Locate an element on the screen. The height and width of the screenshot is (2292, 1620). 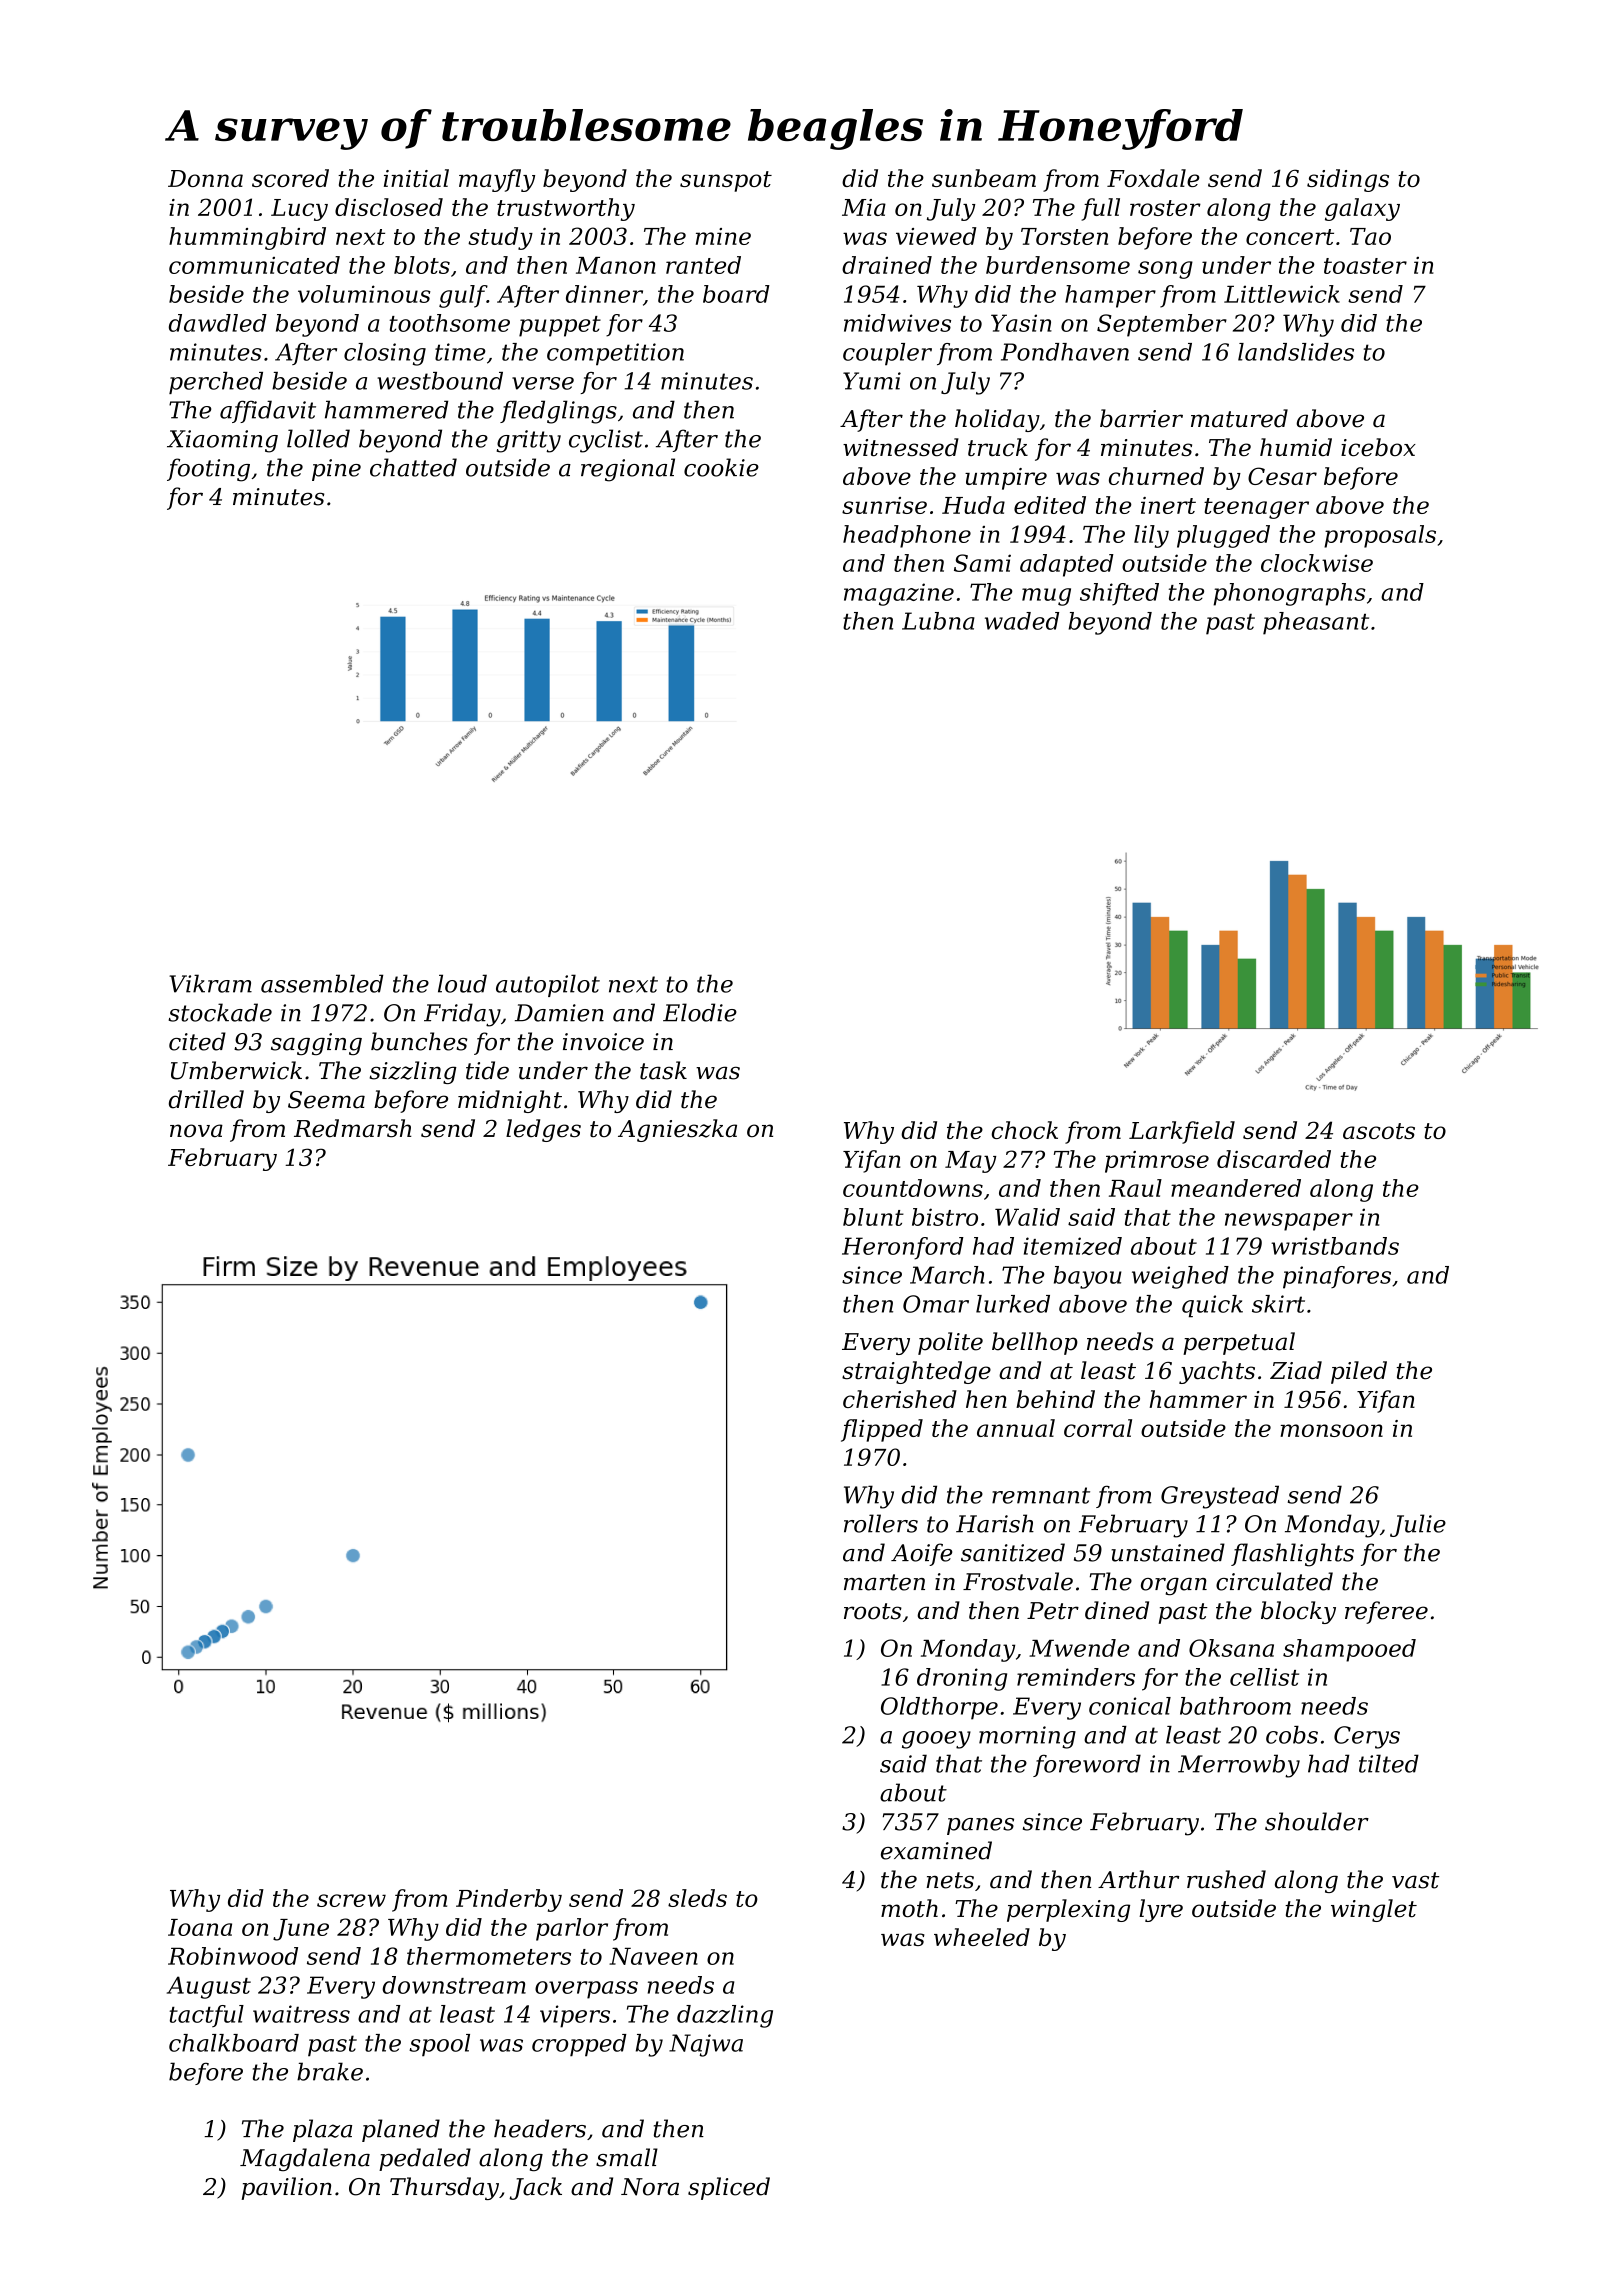
small is located at coordinates (627, 2157).
